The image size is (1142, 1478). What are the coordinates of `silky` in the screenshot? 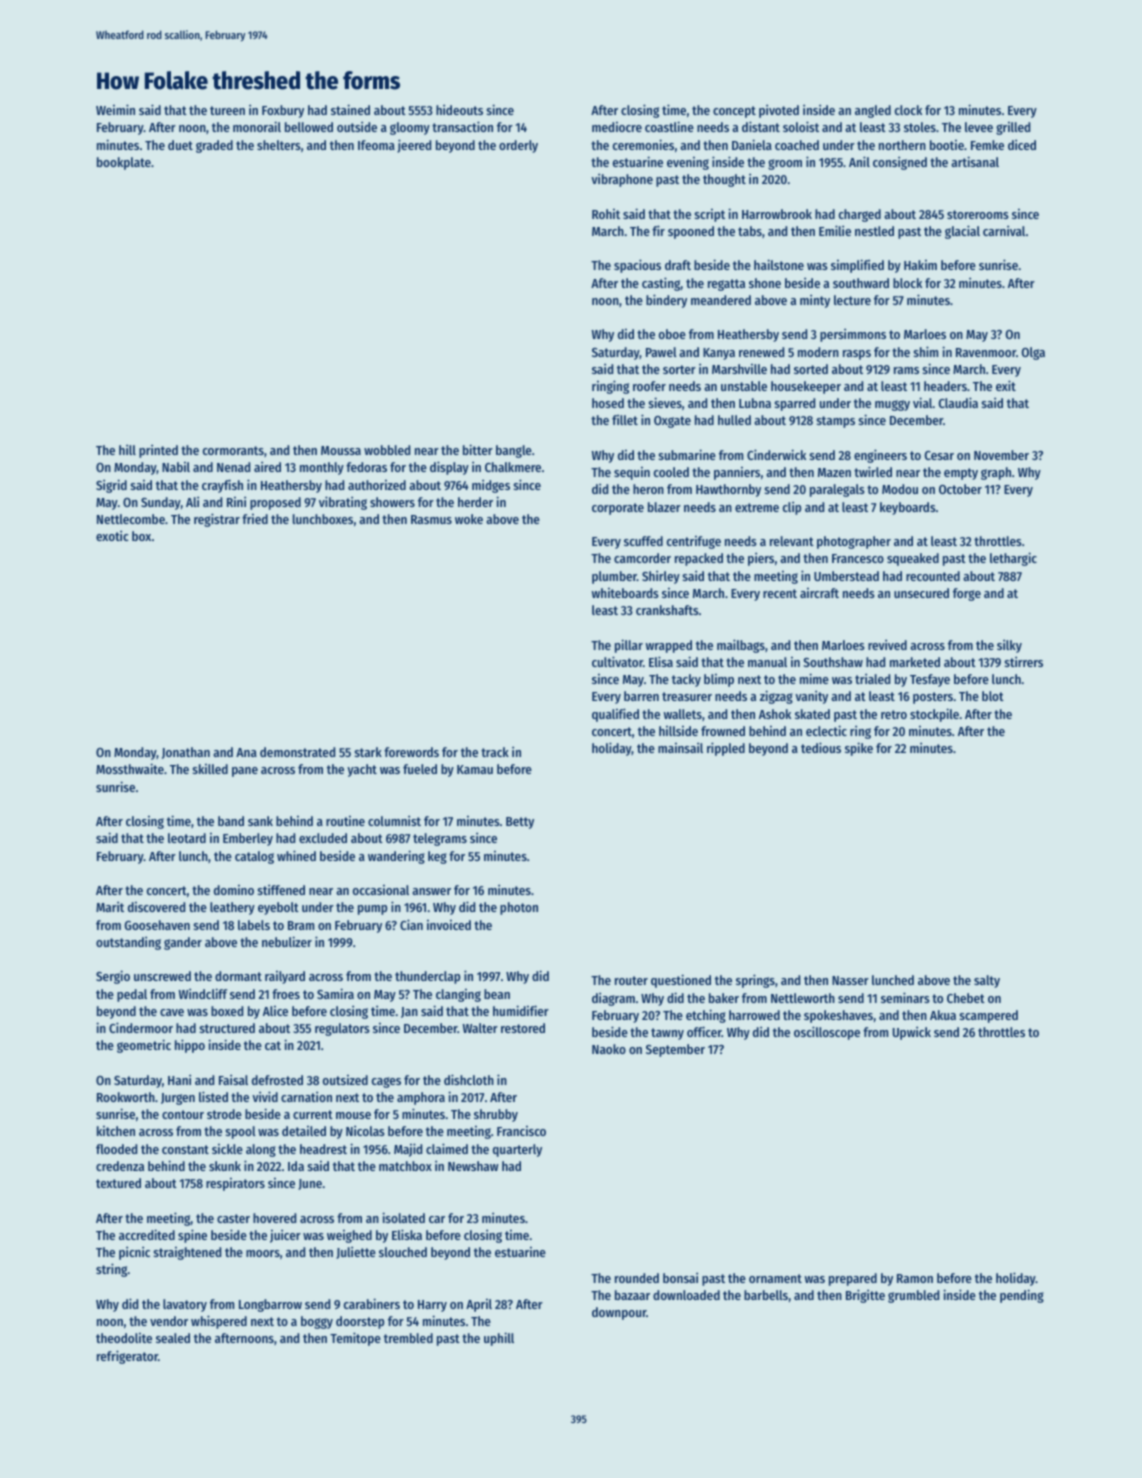 It's located at (1009, 646).
